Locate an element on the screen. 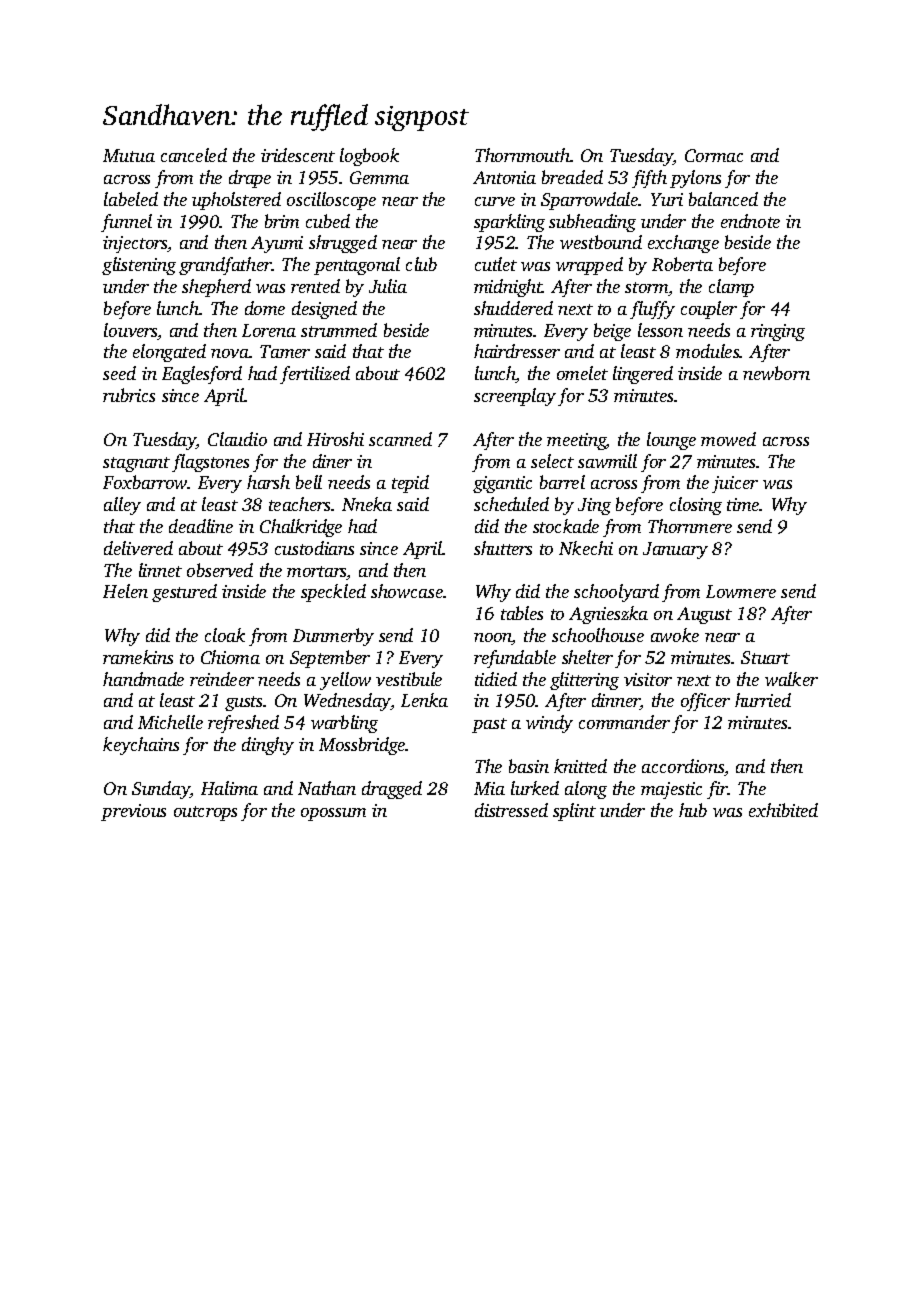 This screenshot has height=1308, width=924. exhibited is located at coordinates (783, 810).
